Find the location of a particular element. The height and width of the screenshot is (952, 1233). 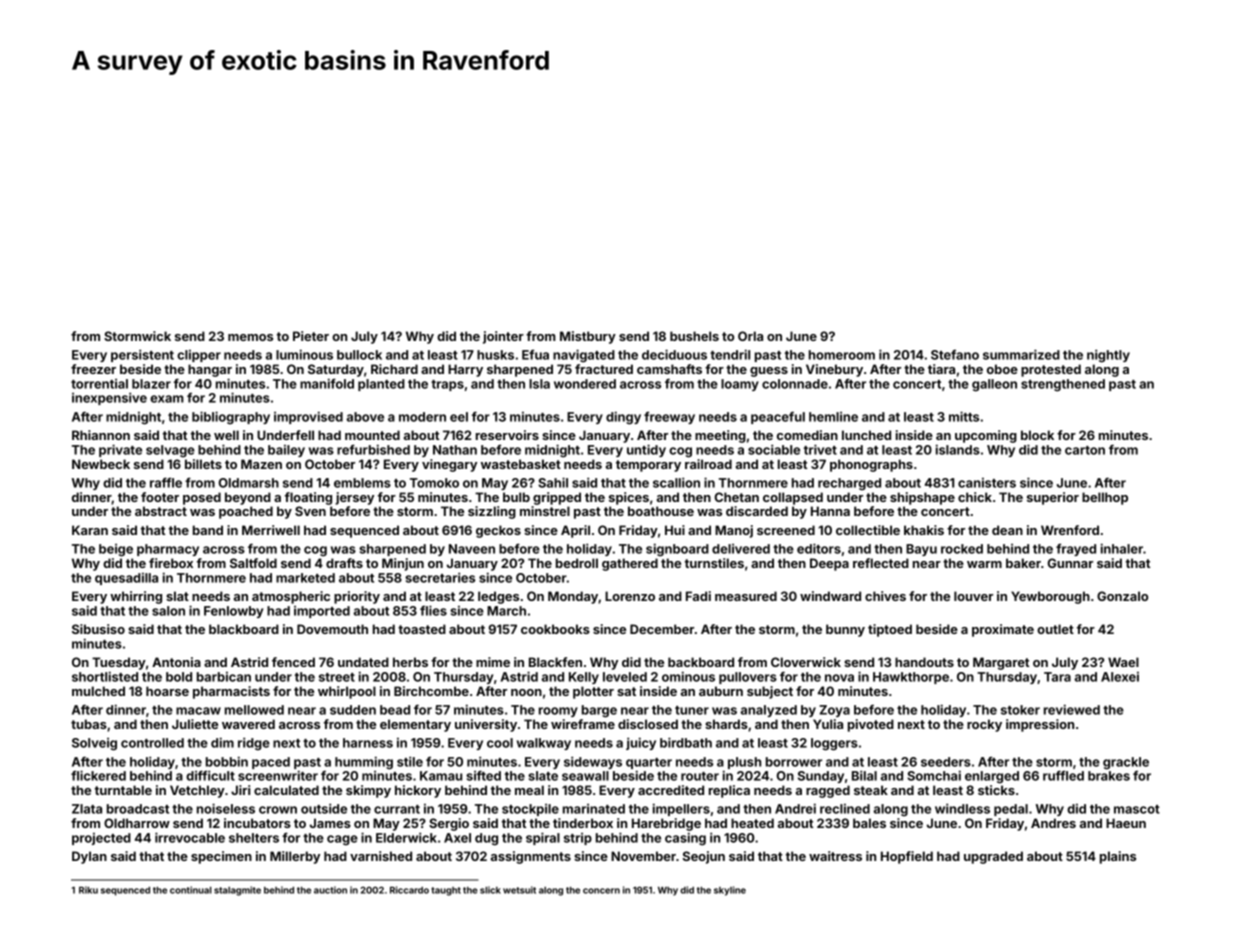

nightly is located at coordinates (1108, 356).
